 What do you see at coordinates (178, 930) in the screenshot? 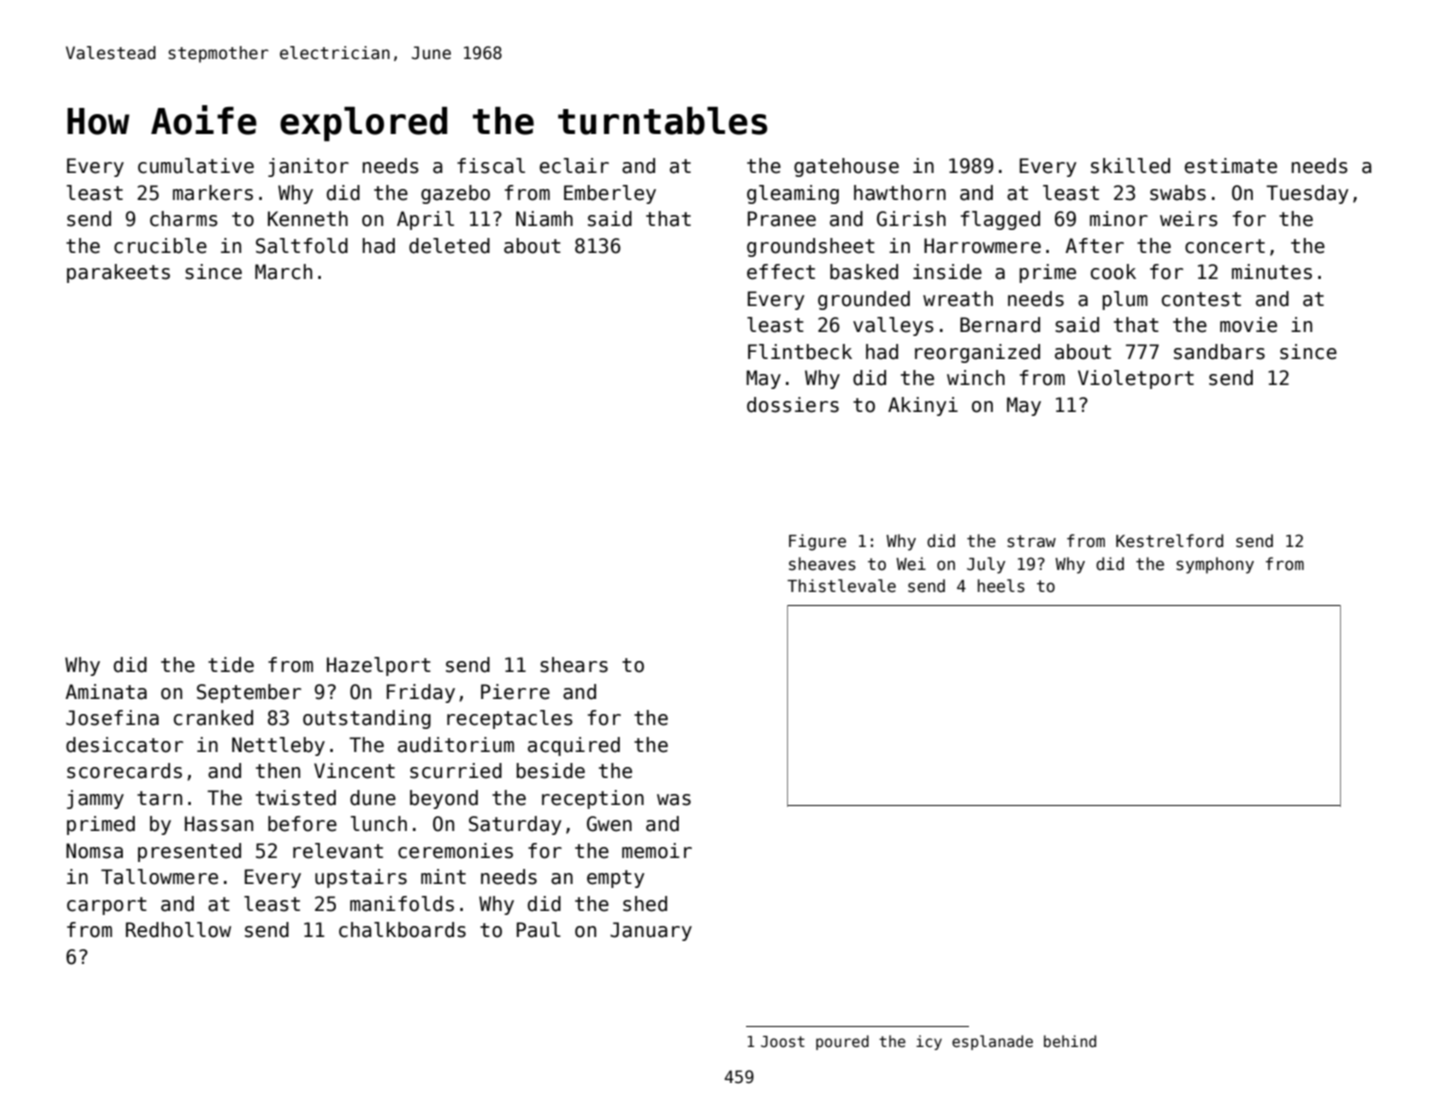
I see `Redhollow` at bounding box center [178, 930].
